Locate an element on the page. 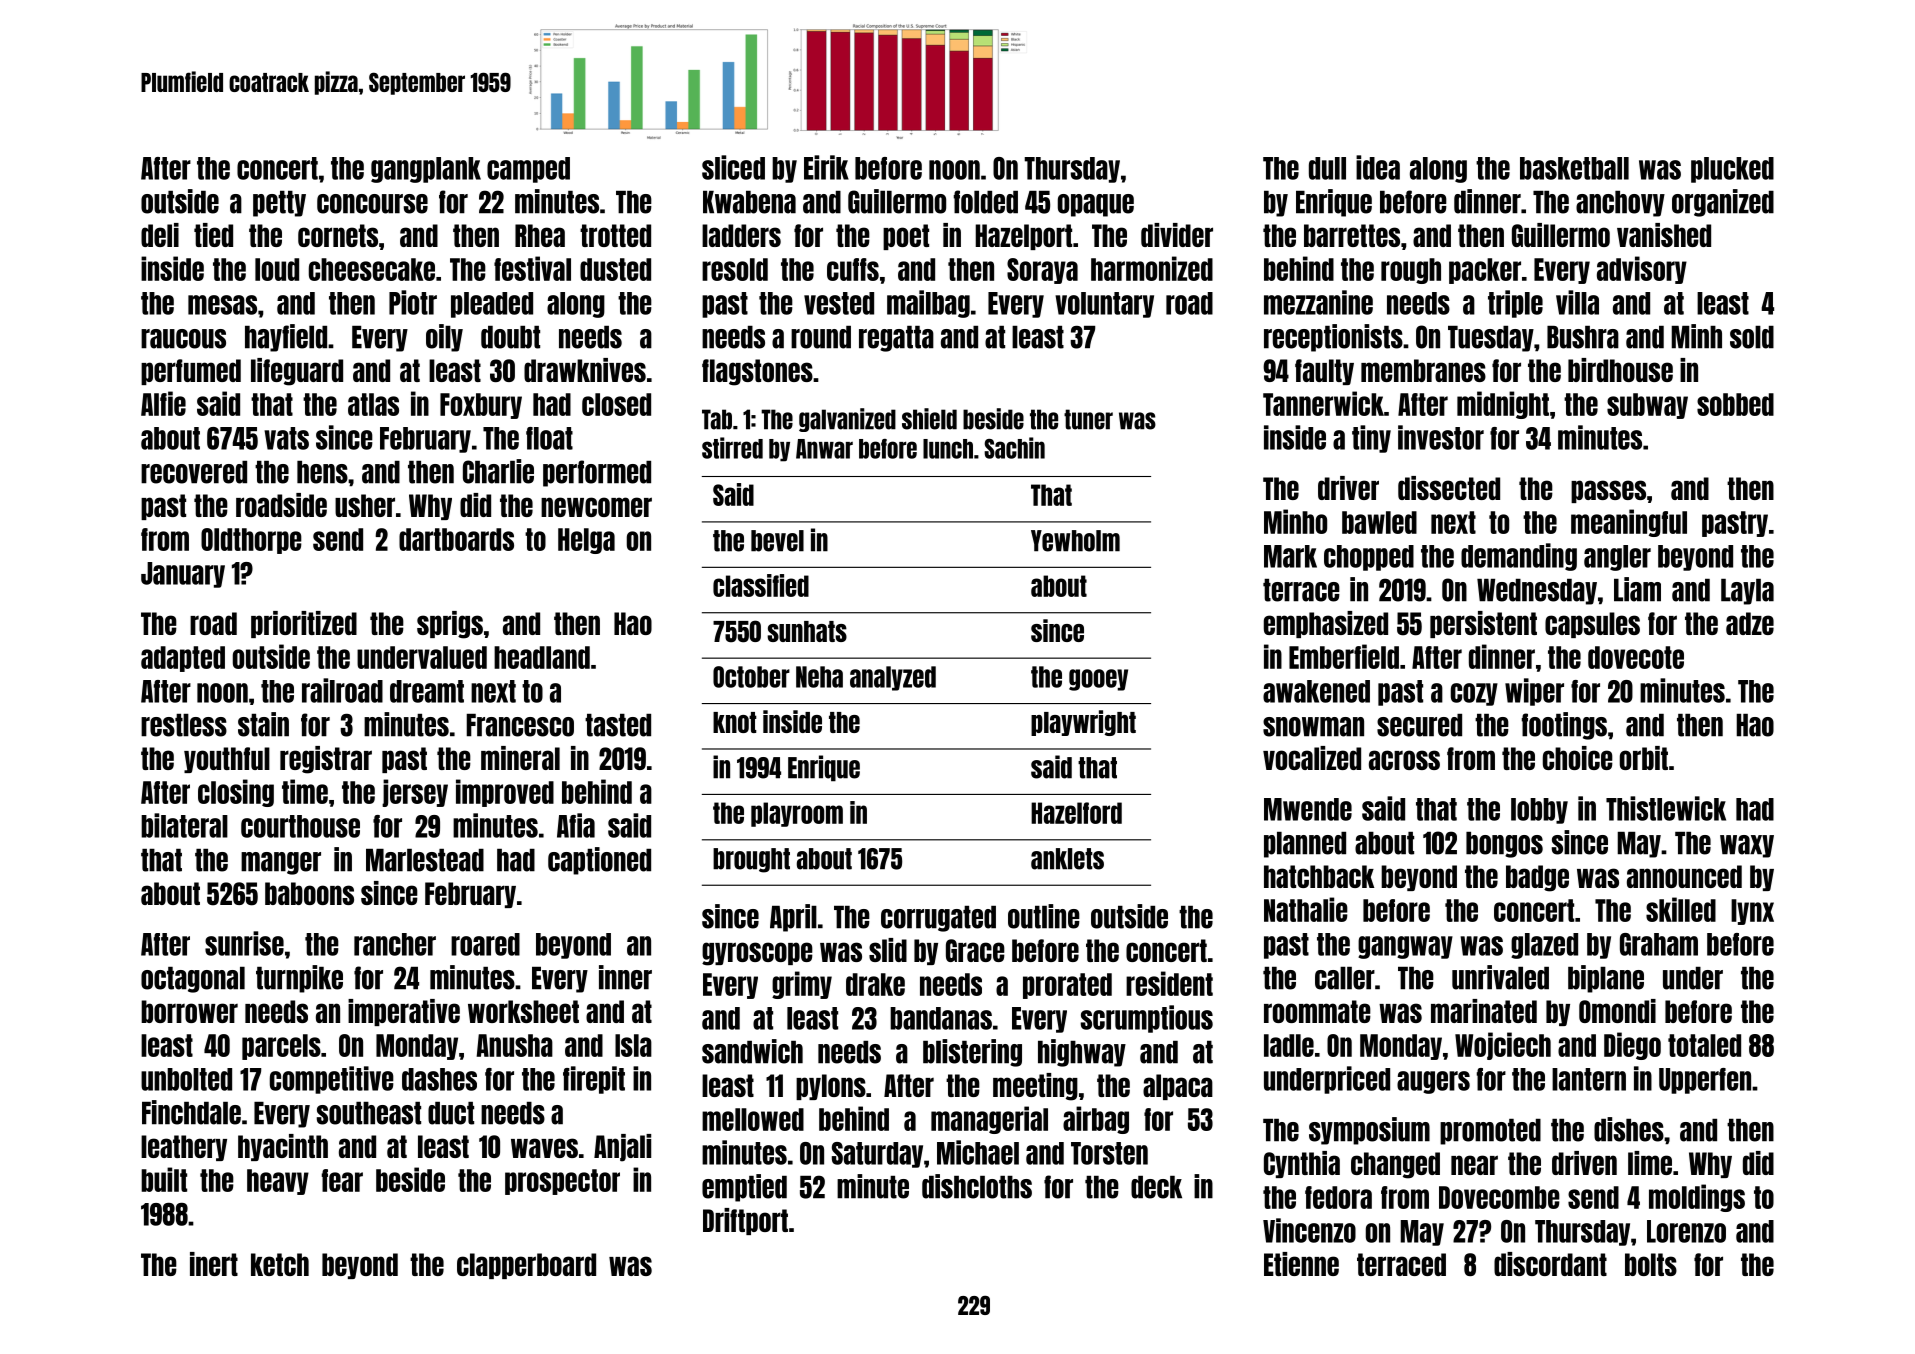 Image resolution: width=1915 pixels, height=1354 pixels. gyroscope is located at coordinates (757, 954).
